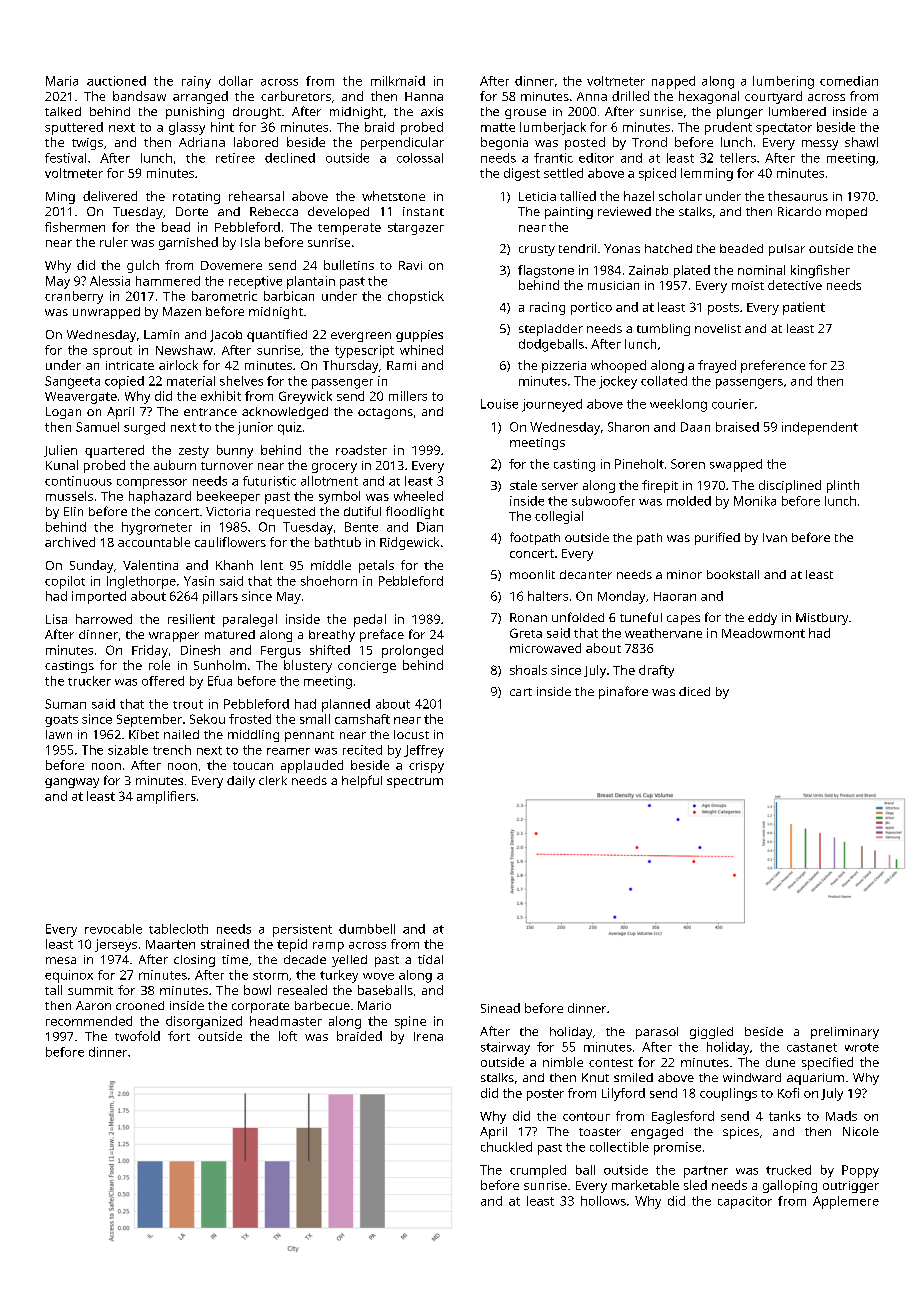  I want to click on prudent, so click(728, 128).
